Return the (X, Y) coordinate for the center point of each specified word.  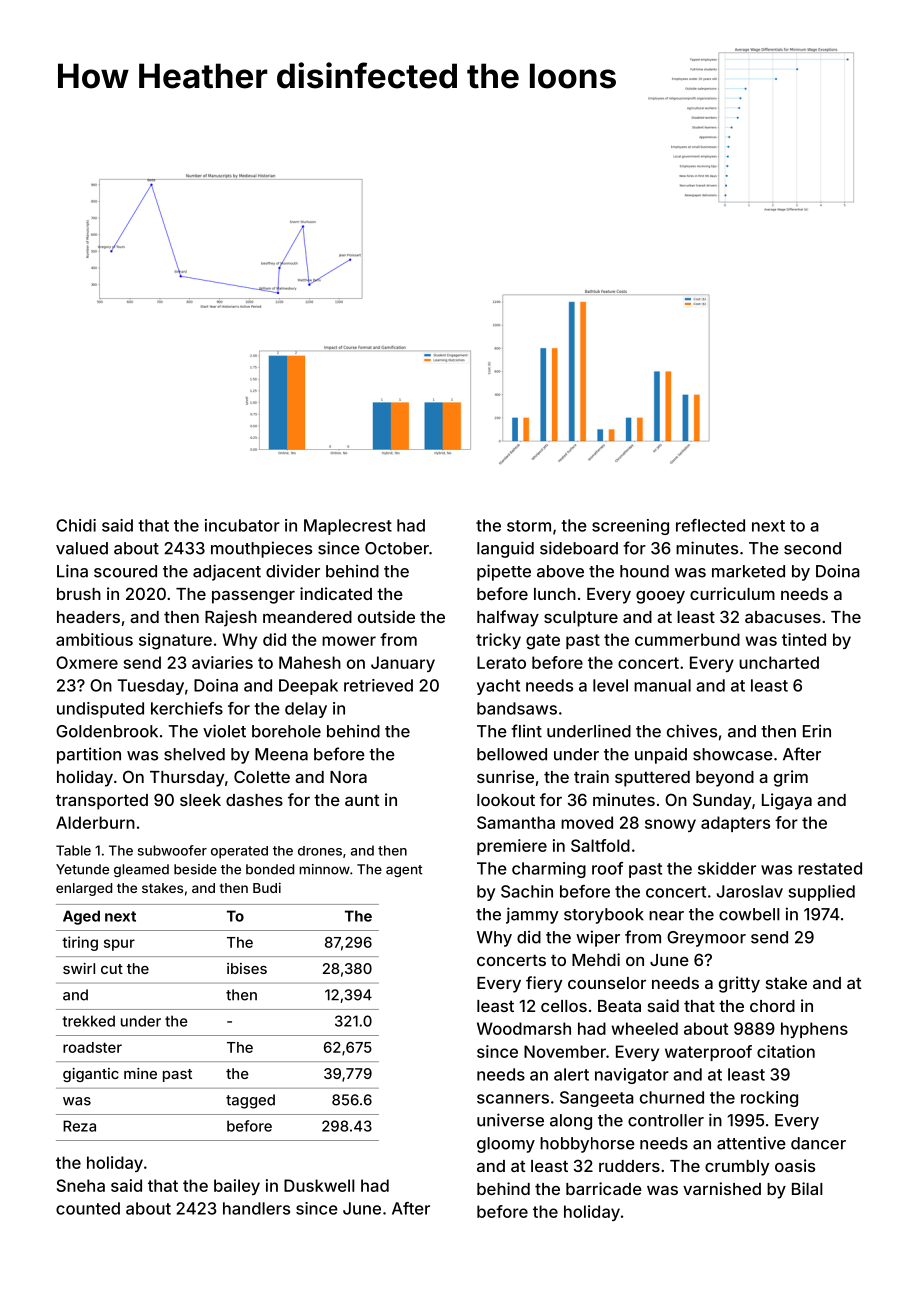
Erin (817, 731)
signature (175, 641)
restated (830, 868)
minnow (324, 869)
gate (543, 642)
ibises (247, 968)
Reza (79, 1126)
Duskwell (319, 1185)
